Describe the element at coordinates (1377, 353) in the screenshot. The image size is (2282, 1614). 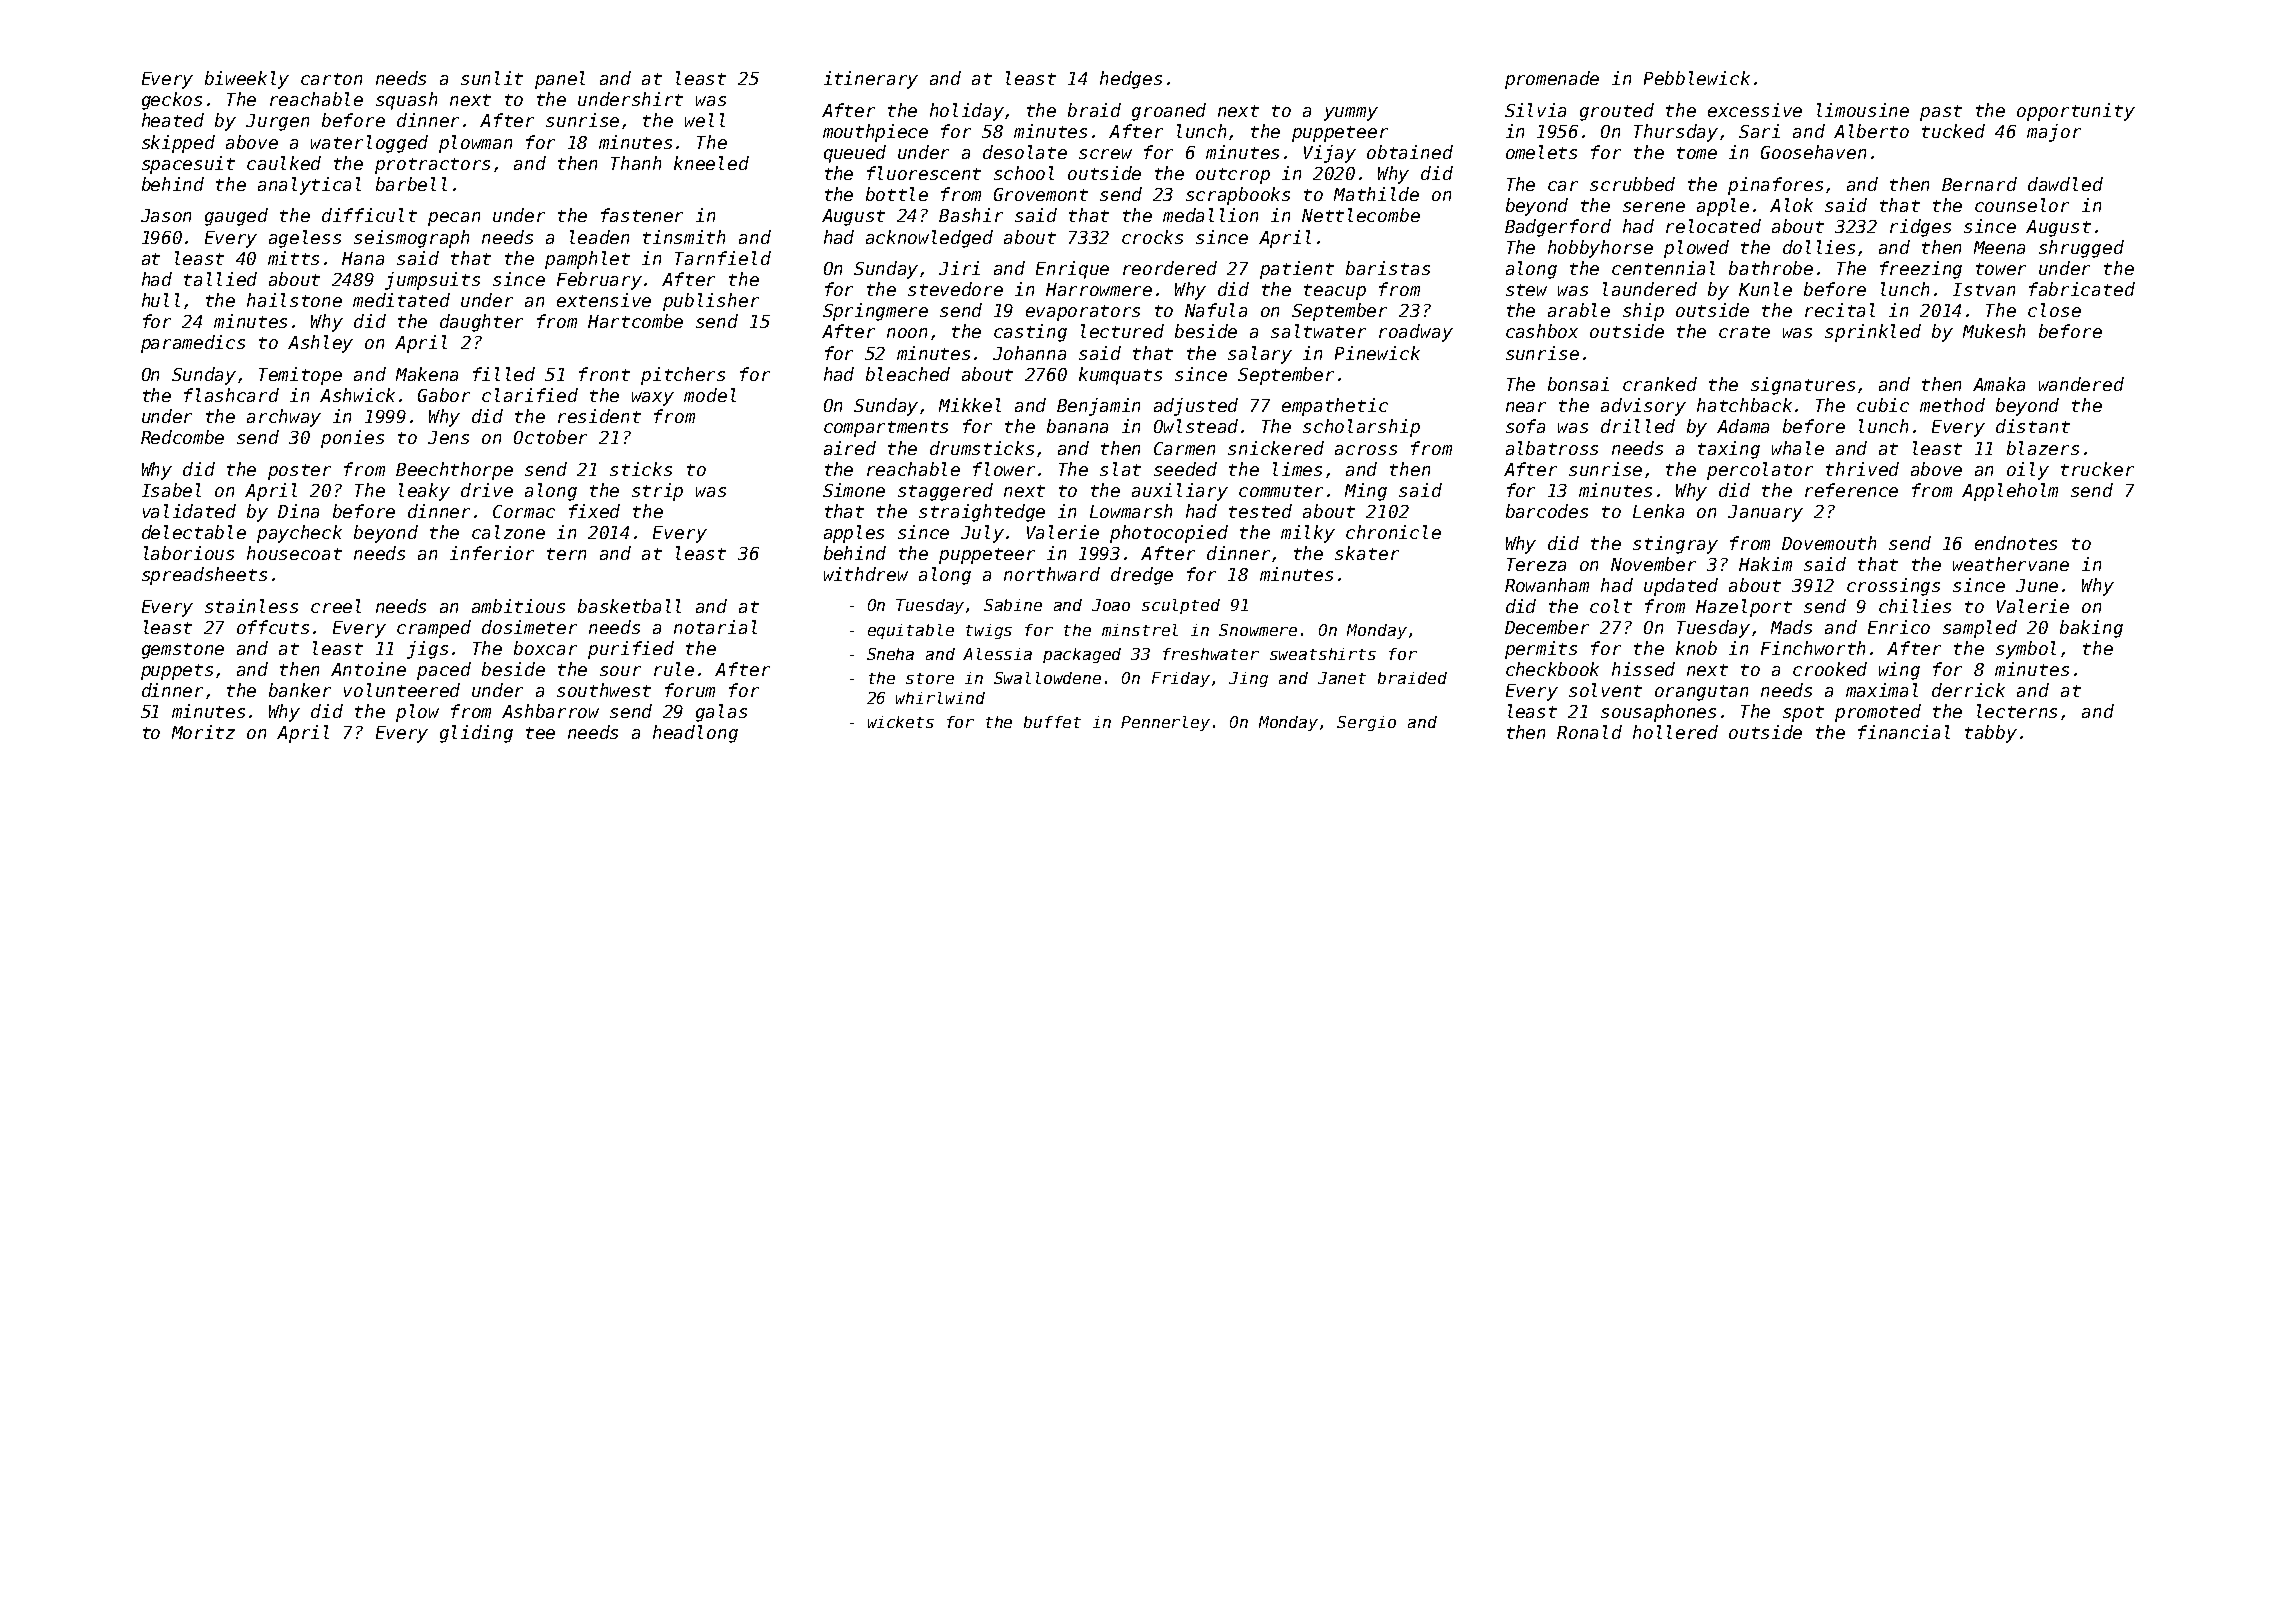
I see `Pinewick` at that location.
